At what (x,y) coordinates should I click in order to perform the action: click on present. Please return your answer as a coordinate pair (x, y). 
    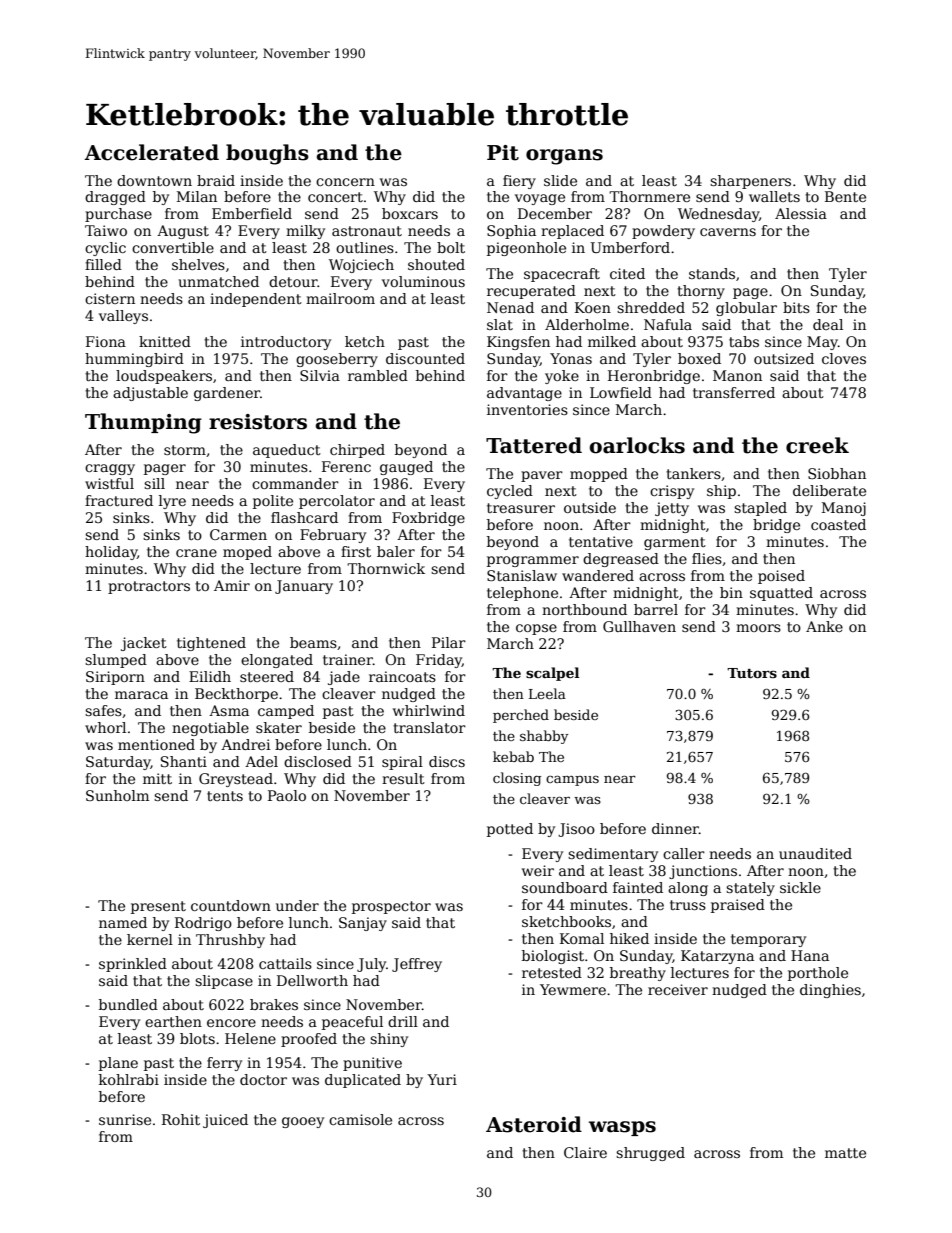
    Looking at the image, I should click on (158, 907).
